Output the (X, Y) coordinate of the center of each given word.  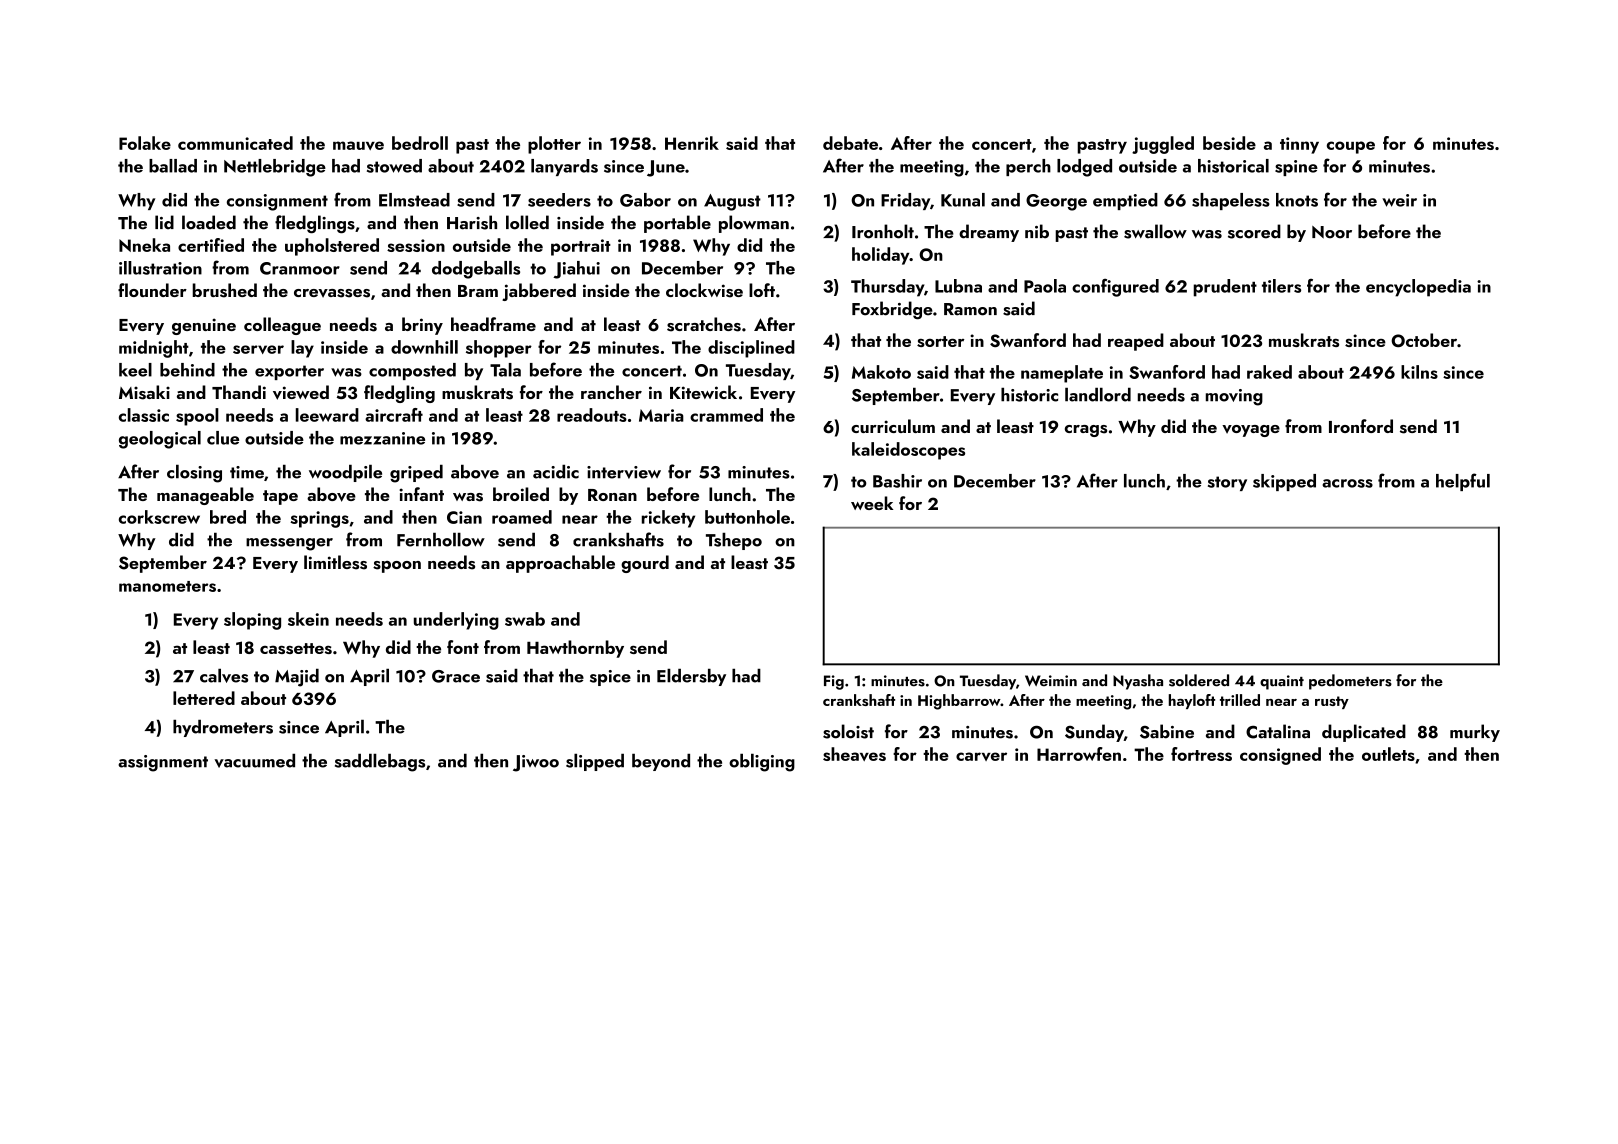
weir (1399, 200)
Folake (145, 143)
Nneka (144, 245)
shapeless (1231, 201)
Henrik (692, 143)
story (1227, 483)
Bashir (897, 481)
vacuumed (254, 761)
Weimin (1051, 681)
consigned (1280, 756)
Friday (905, 201)
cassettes (296, 648)
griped (416, 474)
